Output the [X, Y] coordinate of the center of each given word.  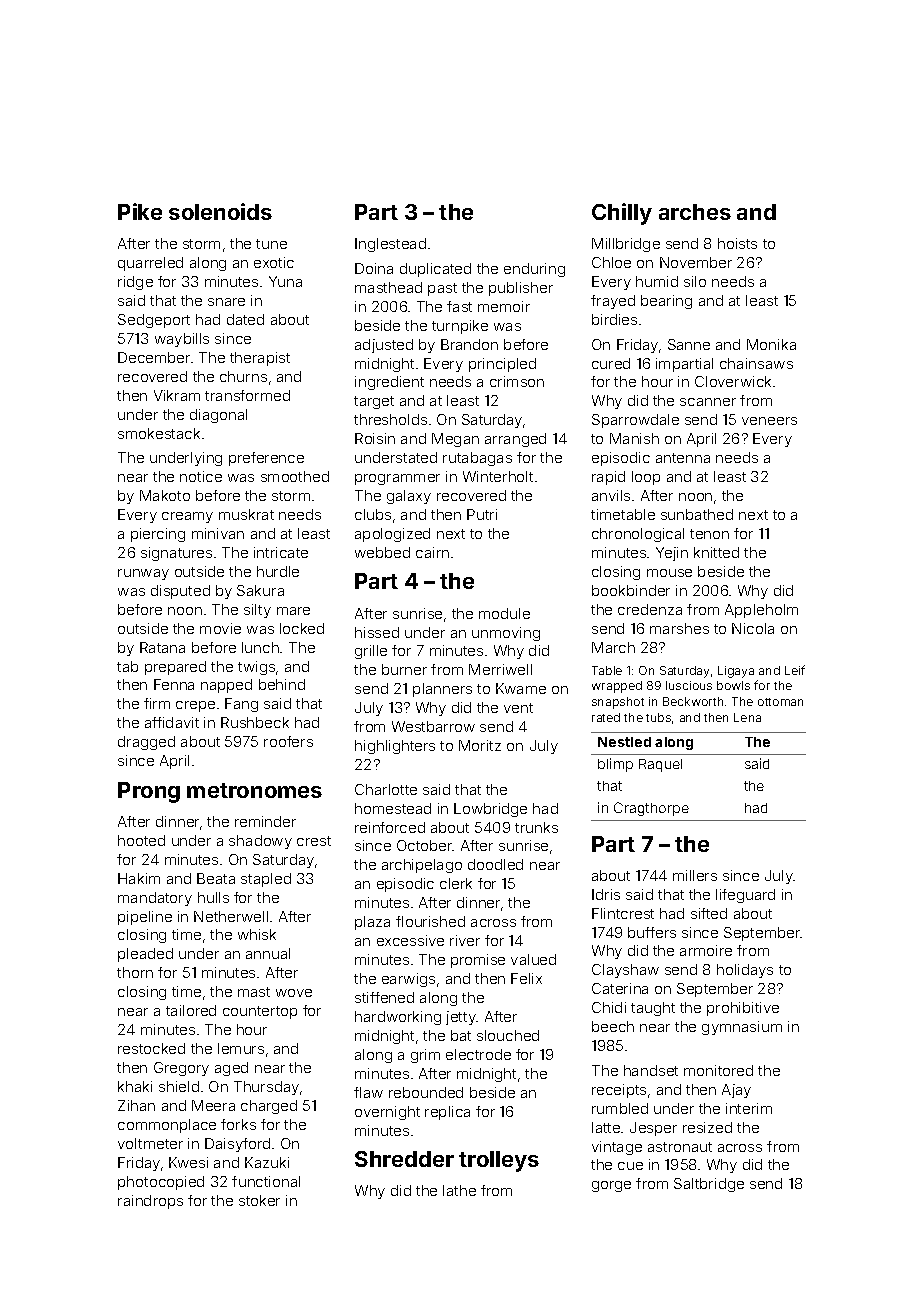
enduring [534, 270]
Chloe [611, 262]
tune [271, 244]
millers [695, 875]
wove [294, 993]
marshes [679, 628]
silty [257, 611]
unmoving [506, 634]
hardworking [398, 1018]
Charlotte [386, 789]
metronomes [254, 790]
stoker [259, 1200]
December [154, 357]
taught [653, 1009]
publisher [521, 289]
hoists [737, 243]
